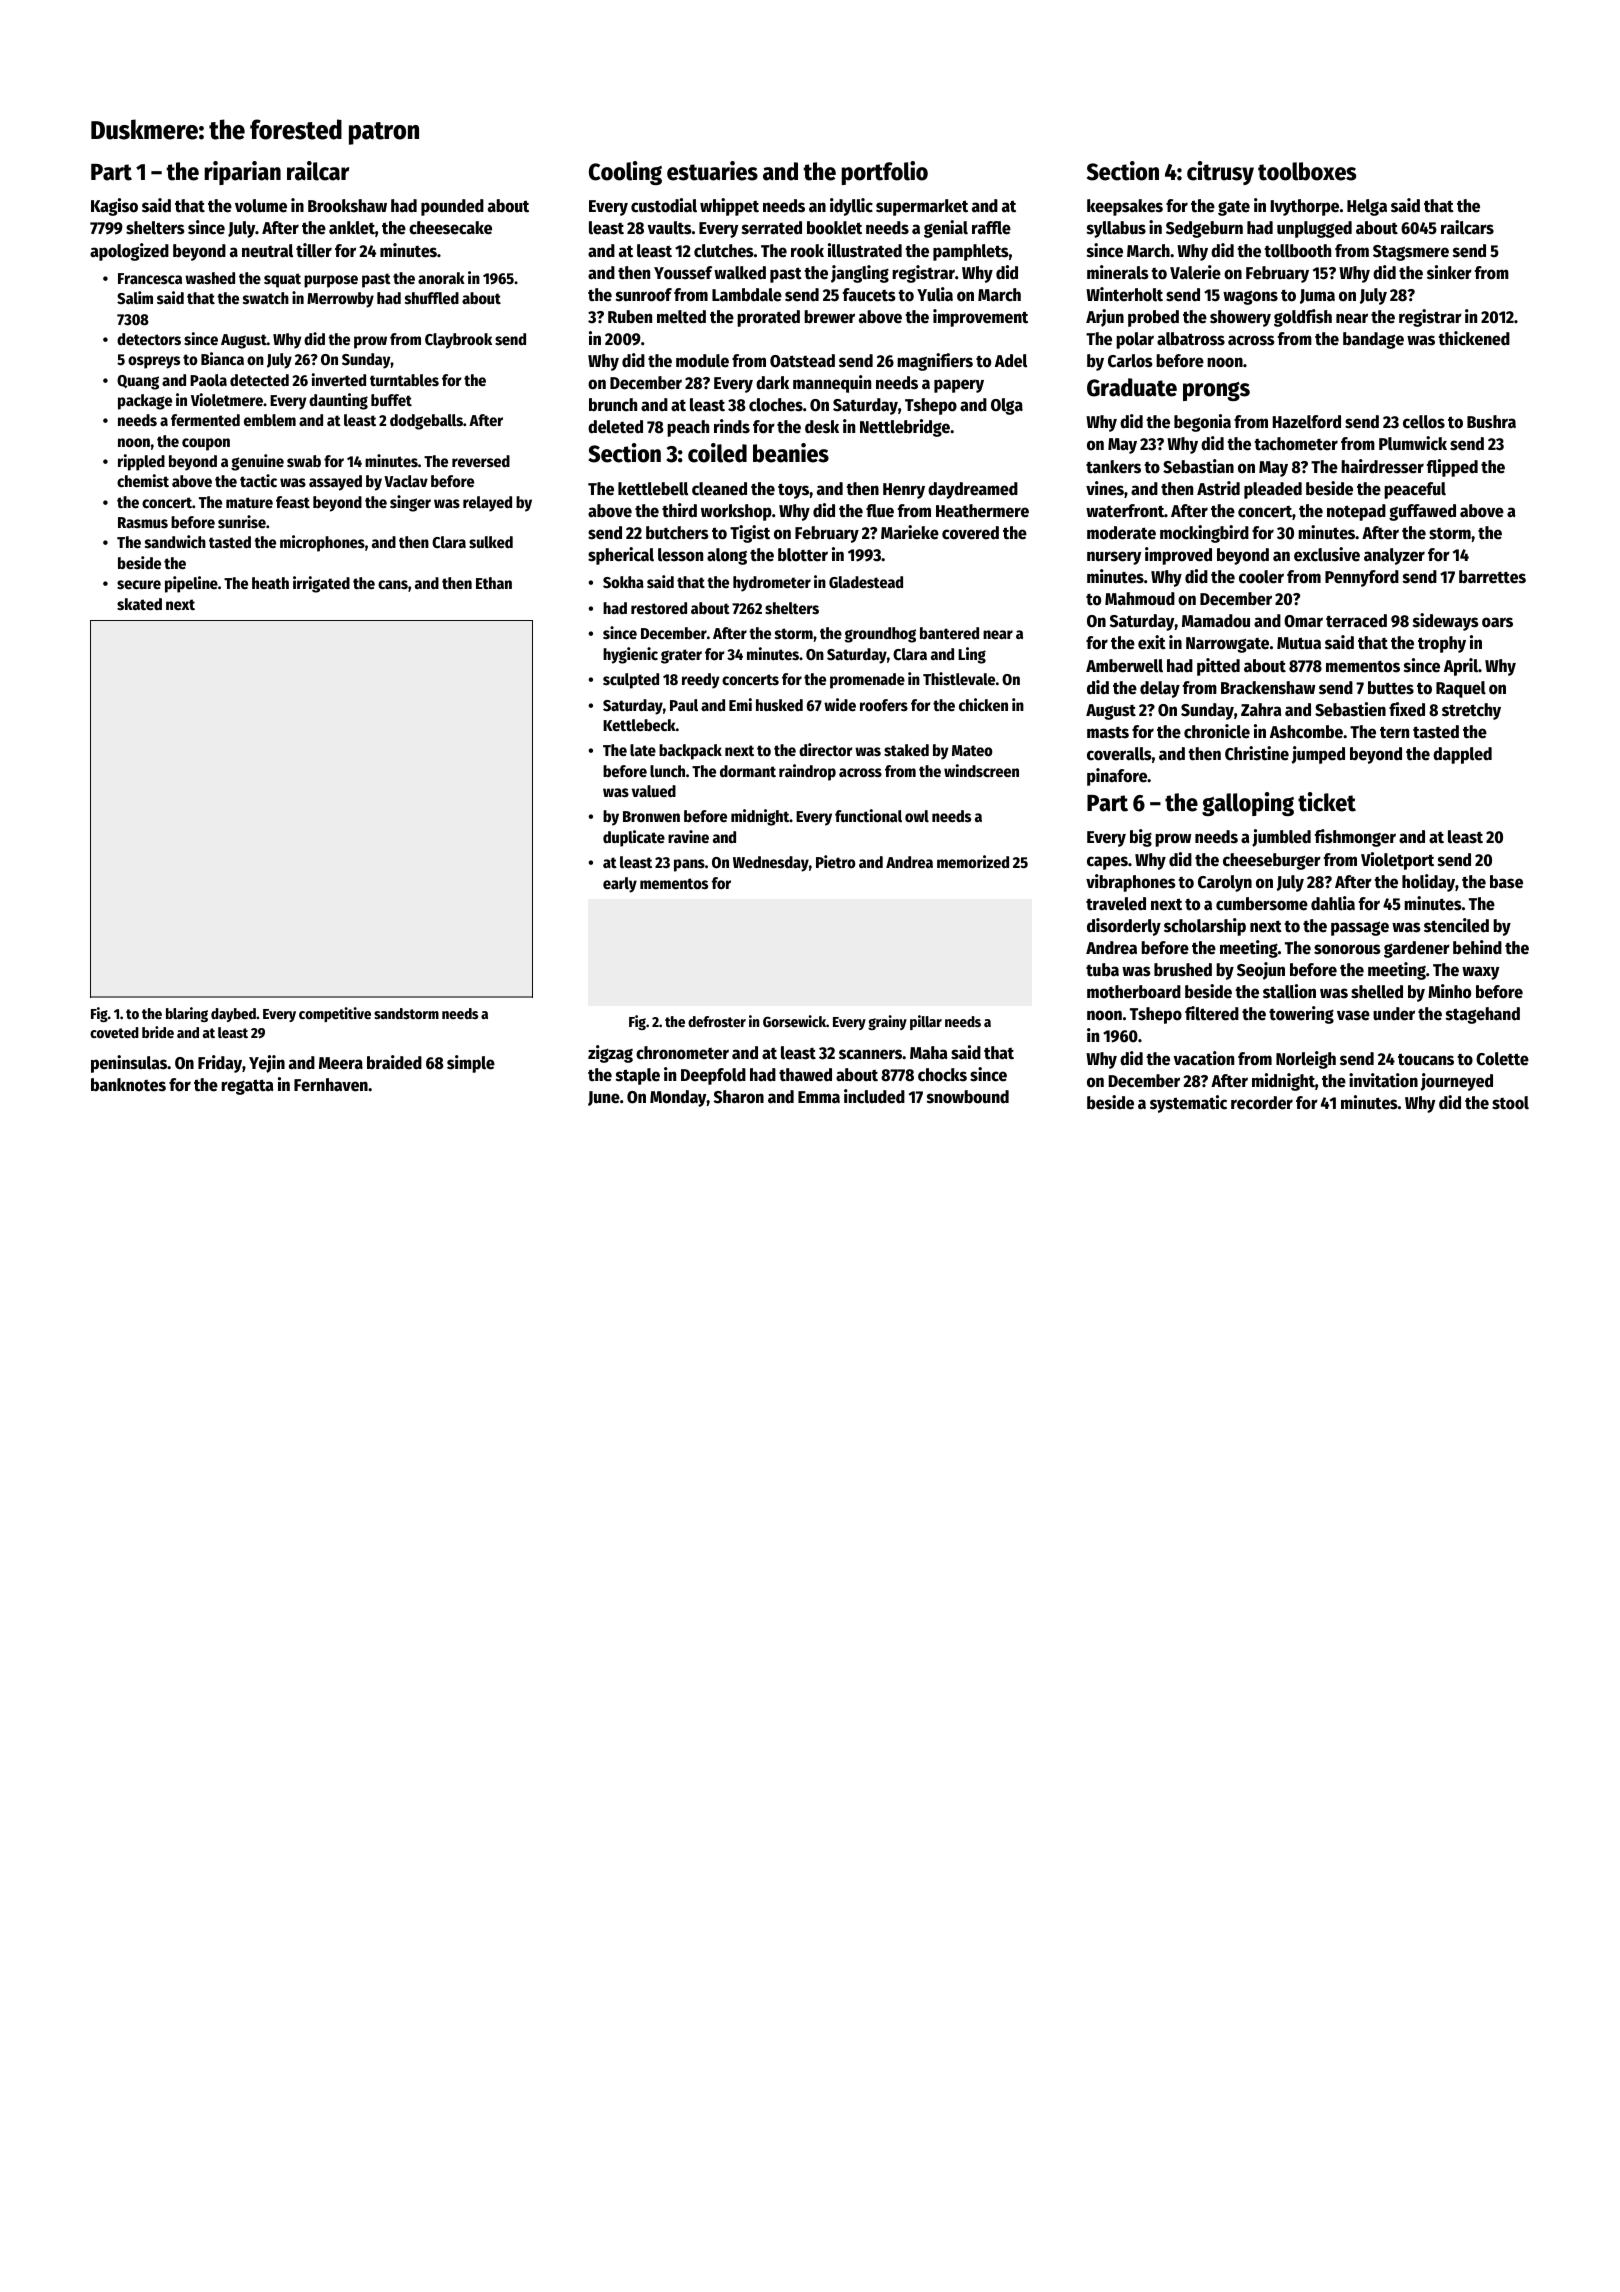 This screenshot has width=1620, height=2292. I want to click on module, so click(702, 361).
